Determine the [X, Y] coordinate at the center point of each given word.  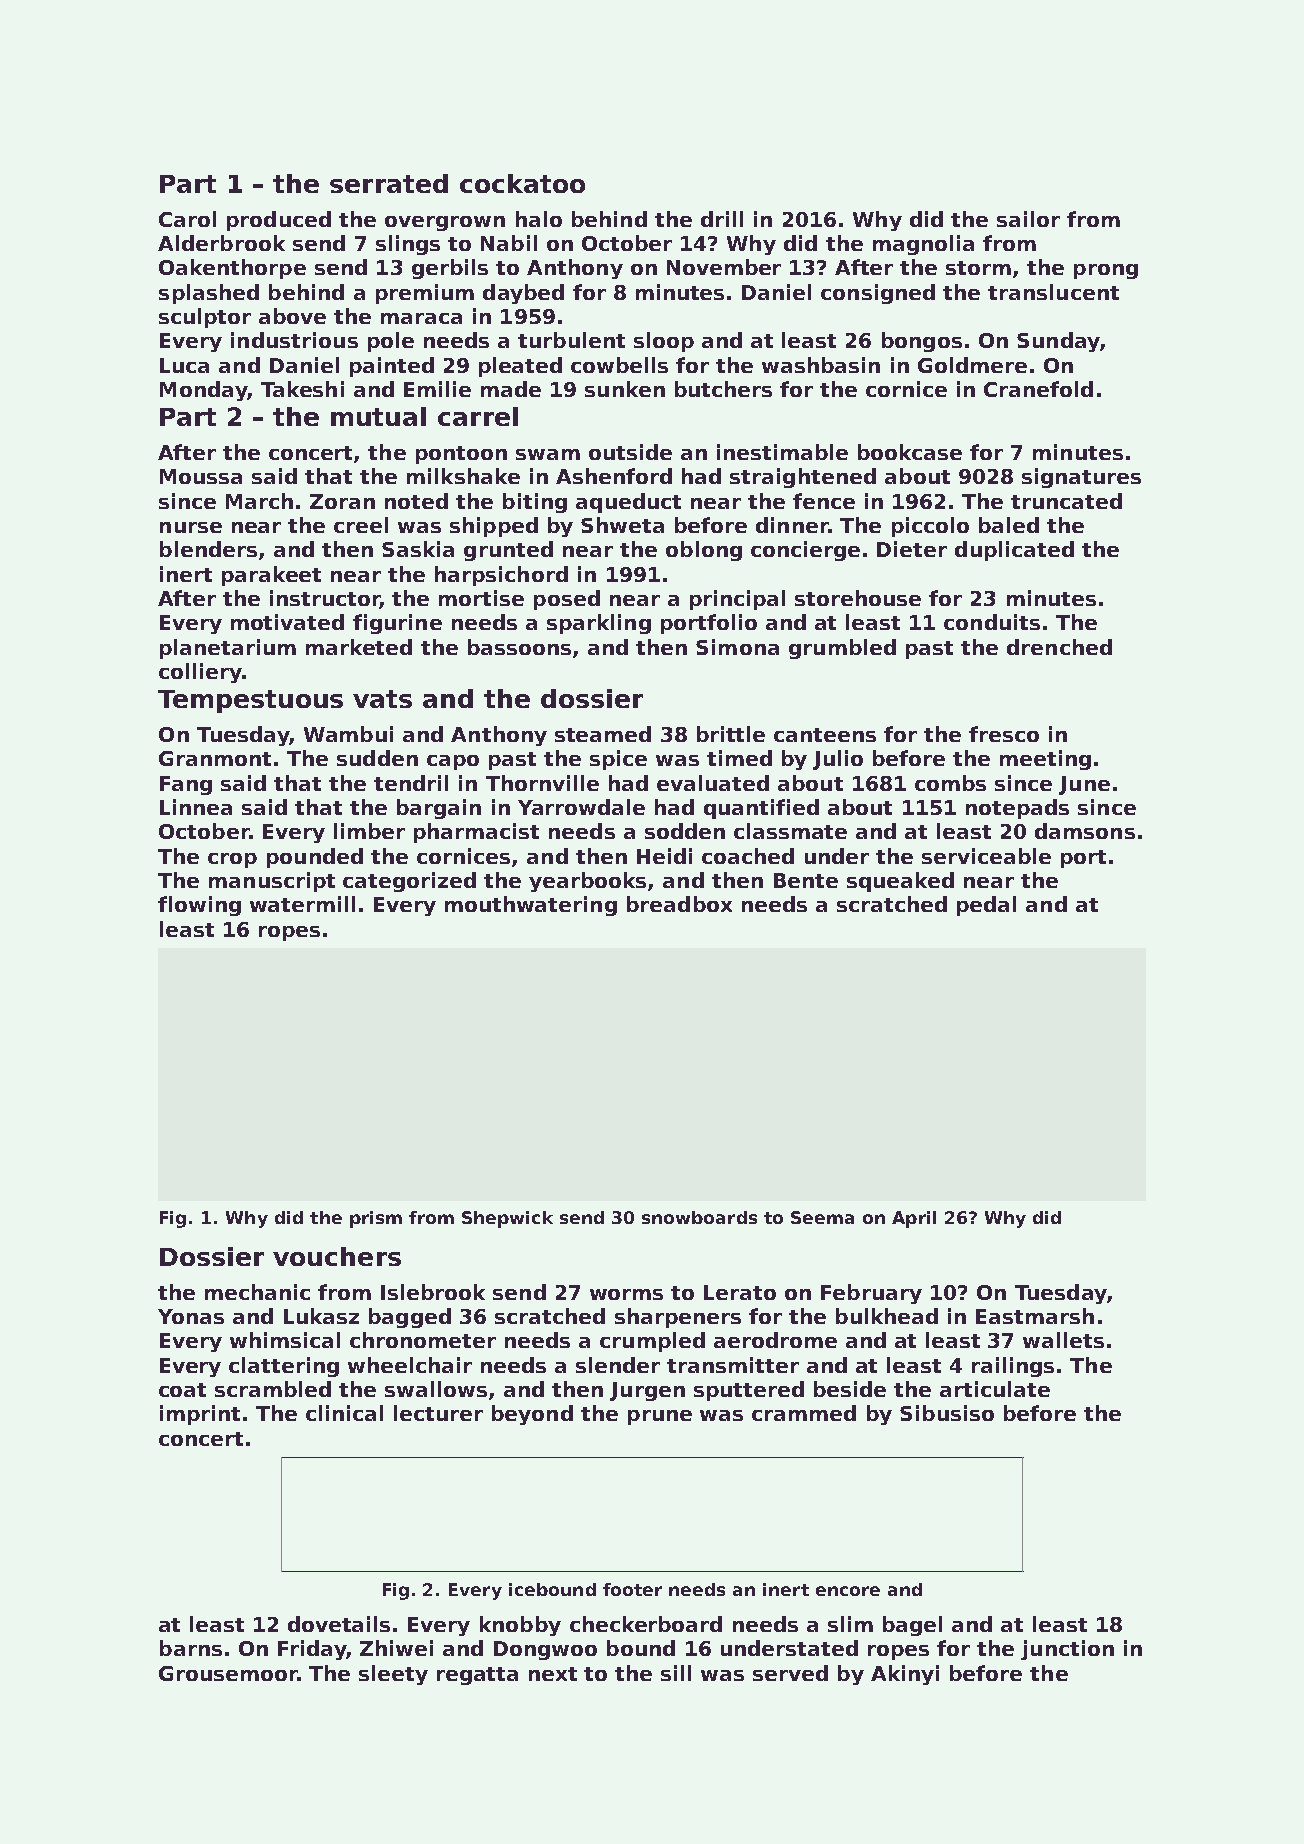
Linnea [196, 807]
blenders [208, 549]
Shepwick [507, 1219]
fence [824, 501]
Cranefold [1038, 389]
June [1084, 785]
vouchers [337, 1256]
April [914, 1219]
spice [618, 760]
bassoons [519, 647]
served [790, 1673]
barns [191, 1648]
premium [425, 294]
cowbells [619, 365]
